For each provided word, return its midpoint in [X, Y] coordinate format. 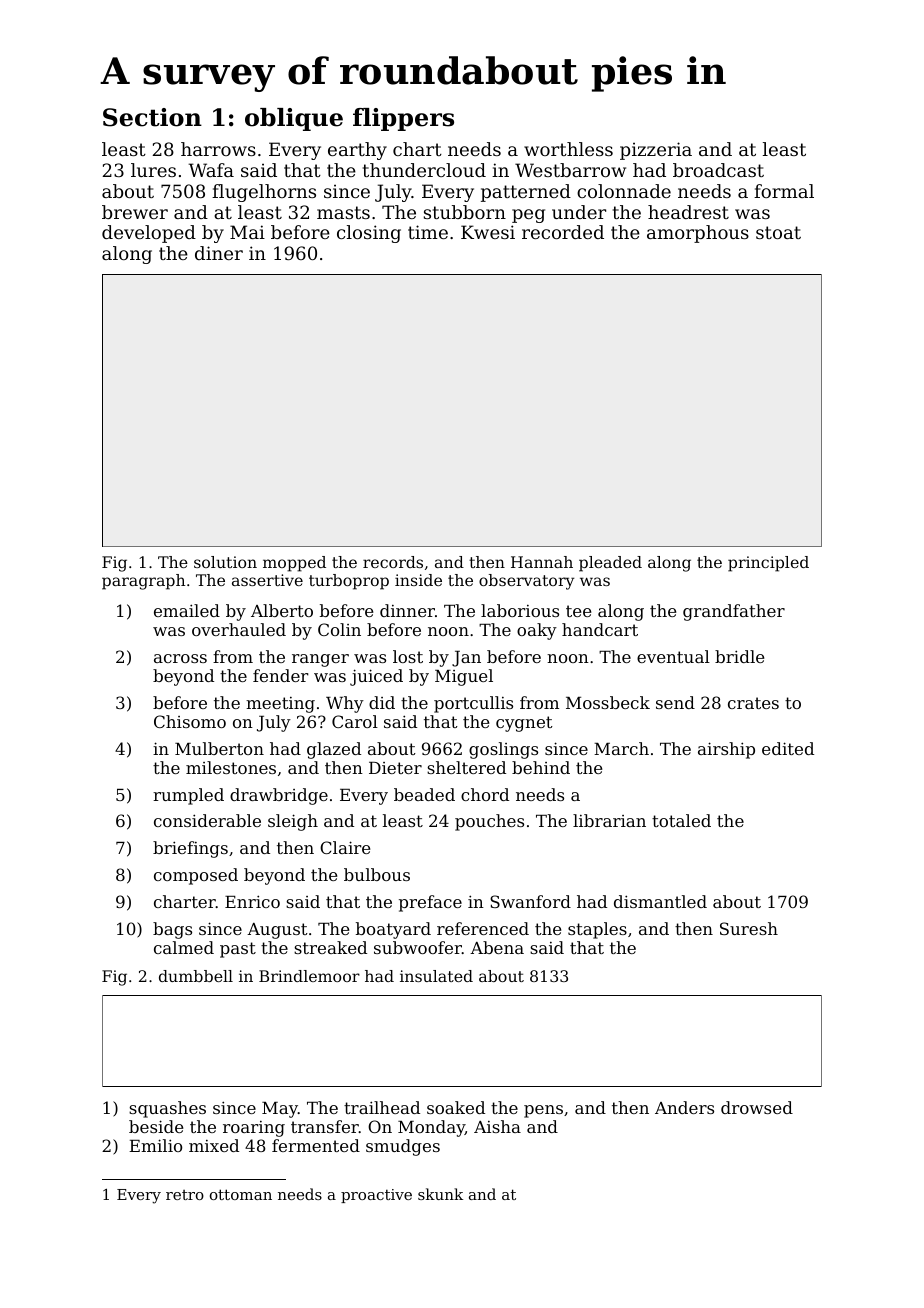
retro [185, 1195]
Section [152, 117]
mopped [294, 564]
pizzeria [656, 151]
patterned [526, 193]
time [428, 232]
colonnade [624, 191]
